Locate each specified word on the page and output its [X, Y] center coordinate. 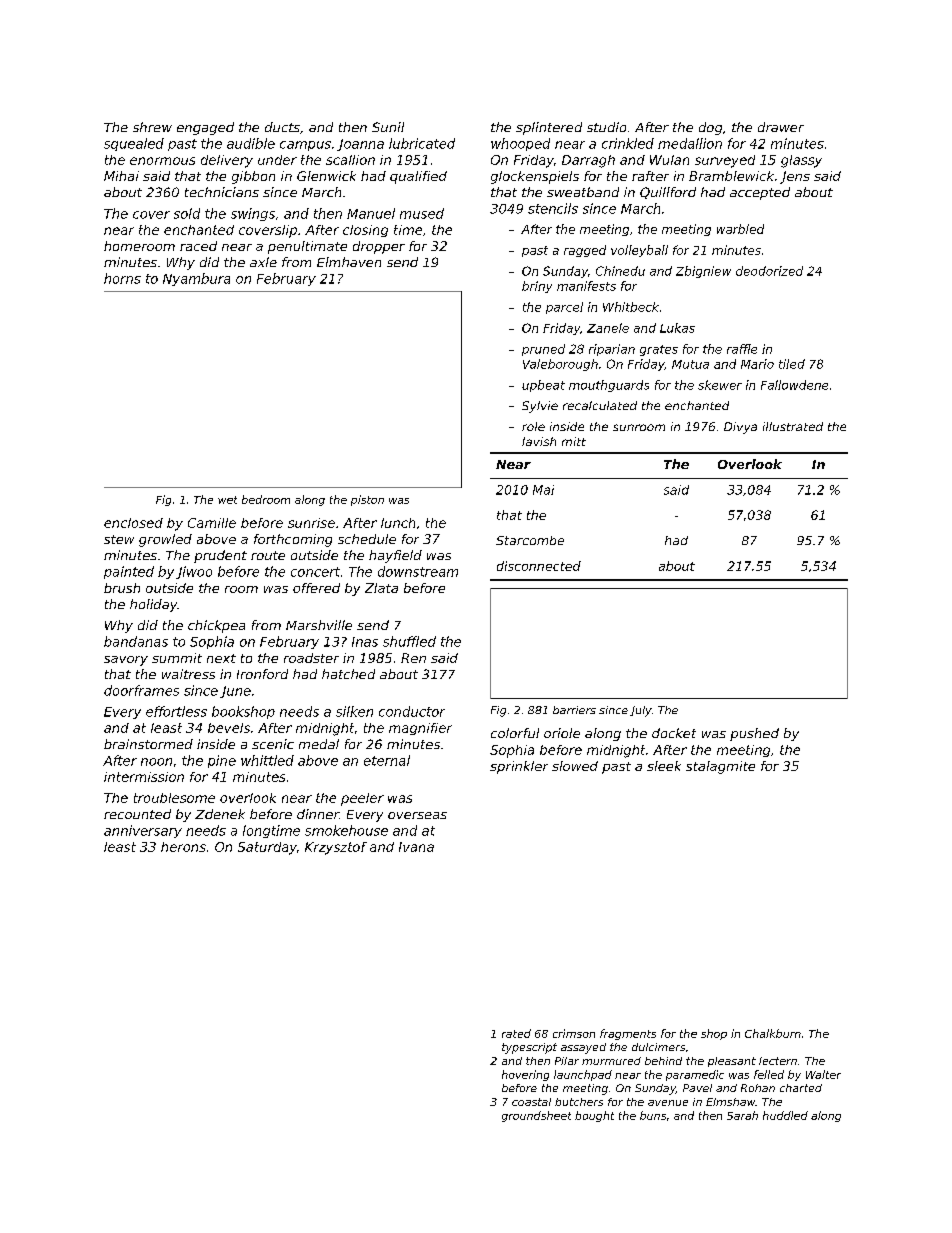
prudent [220, 556]
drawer [781, 127]
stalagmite [720, 767]
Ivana [416, 847]
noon [156, 762]
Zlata [381, 588]
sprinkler [519, 767]
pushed [754, 734]
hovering [525, 1075]
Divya [740, 428]
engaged [205, 128]
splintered [549, 128]
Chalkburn [773, 1033]
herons [183, 847]
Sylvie [540, 407]
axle [263, 262]
